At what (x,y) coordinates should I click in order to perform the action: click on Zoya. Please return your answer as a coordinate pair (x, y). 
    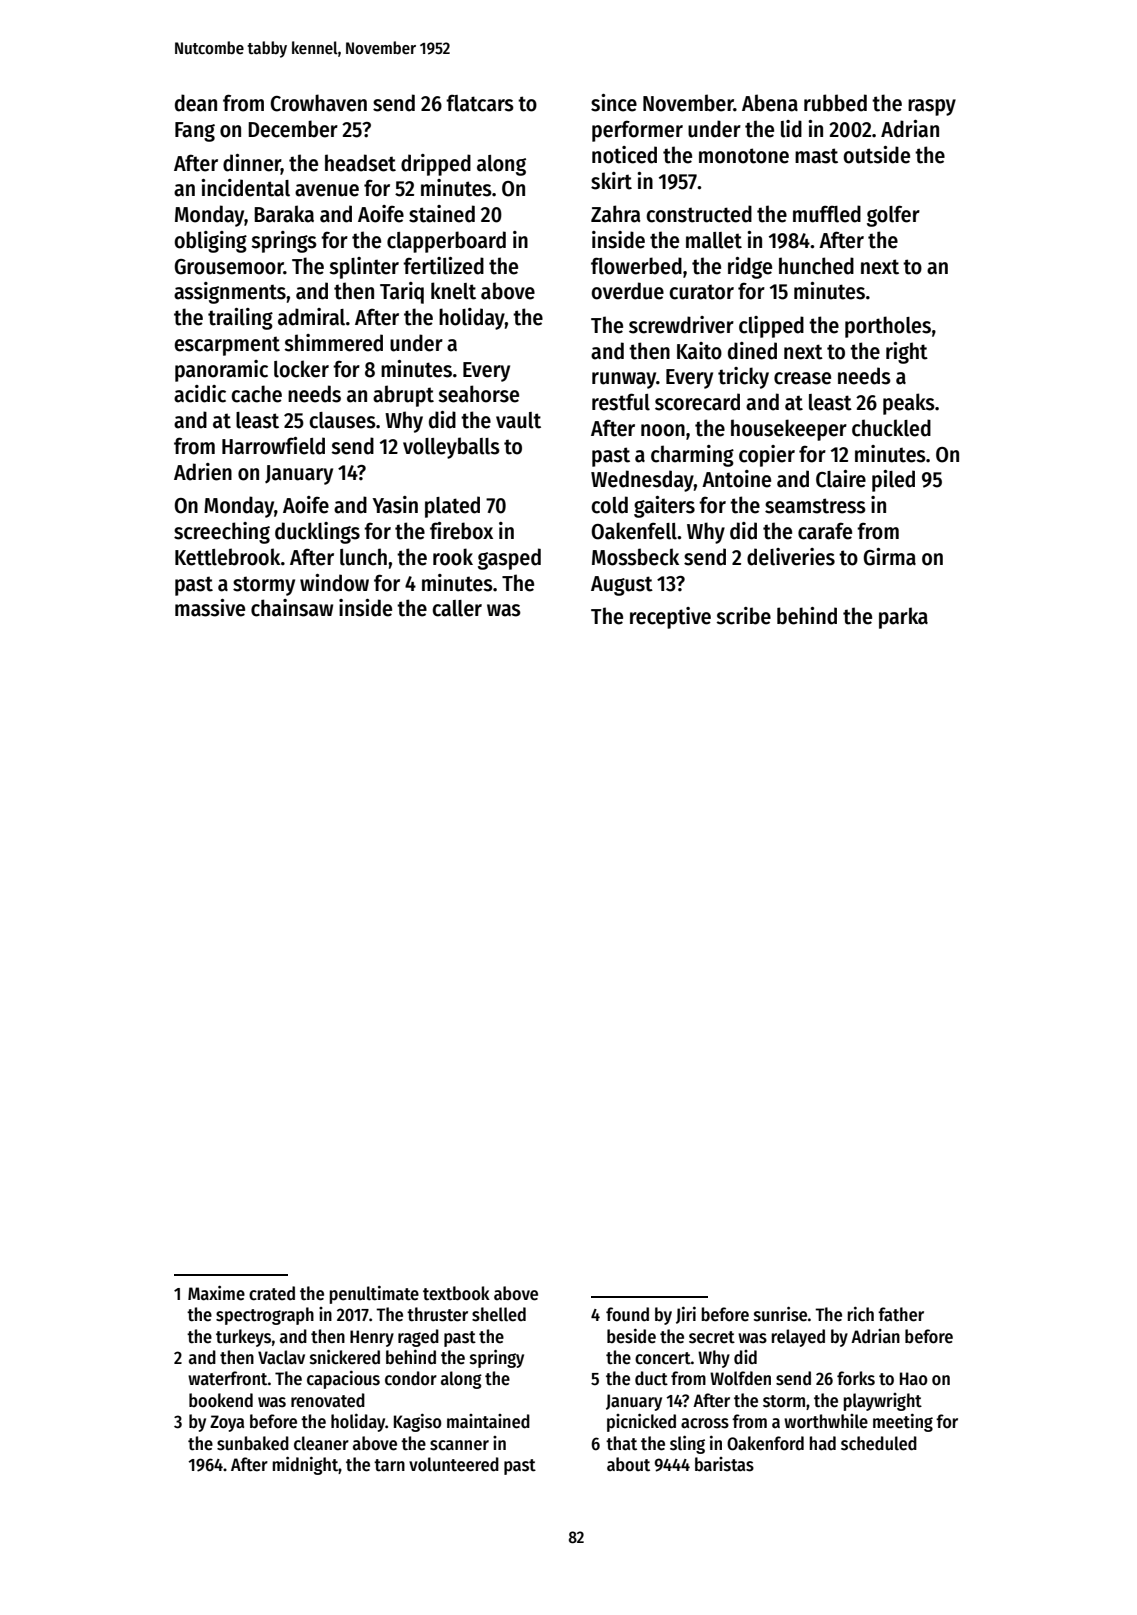
    Looking at the image, I should click on (227, 1423).
